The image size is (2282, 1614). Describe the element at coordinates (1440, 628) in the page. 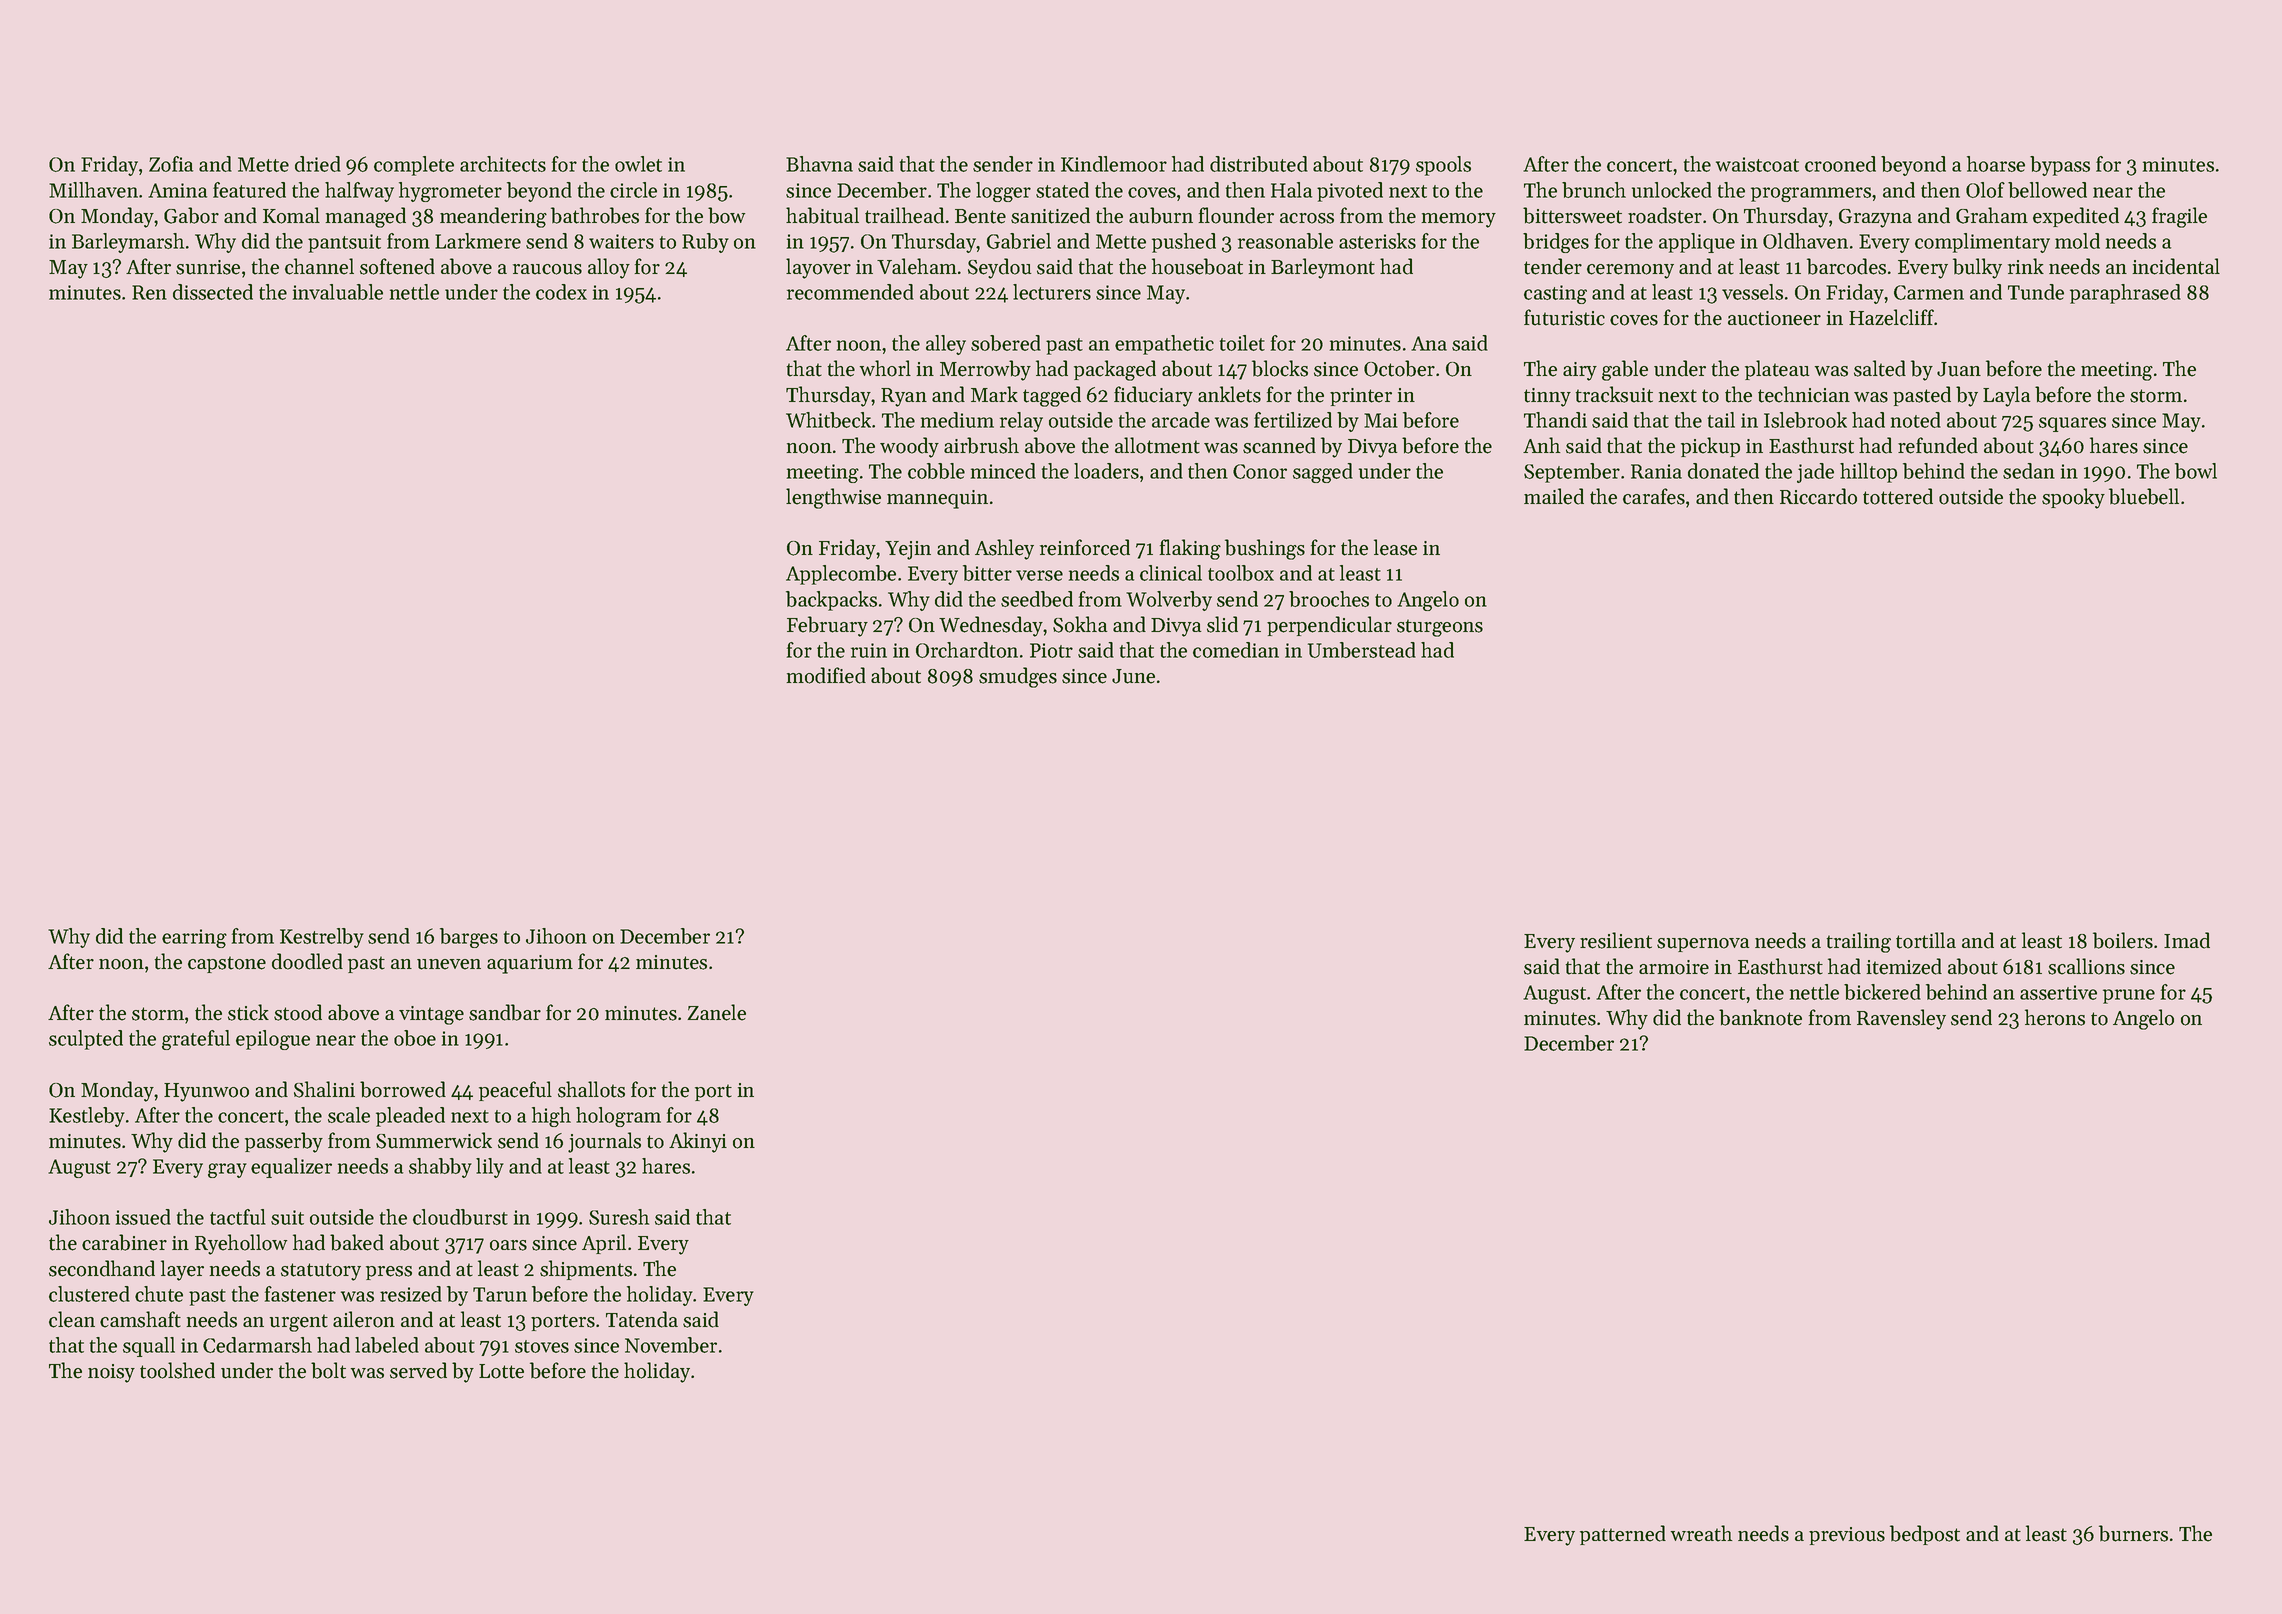

I see `sturgeons` at that location.
